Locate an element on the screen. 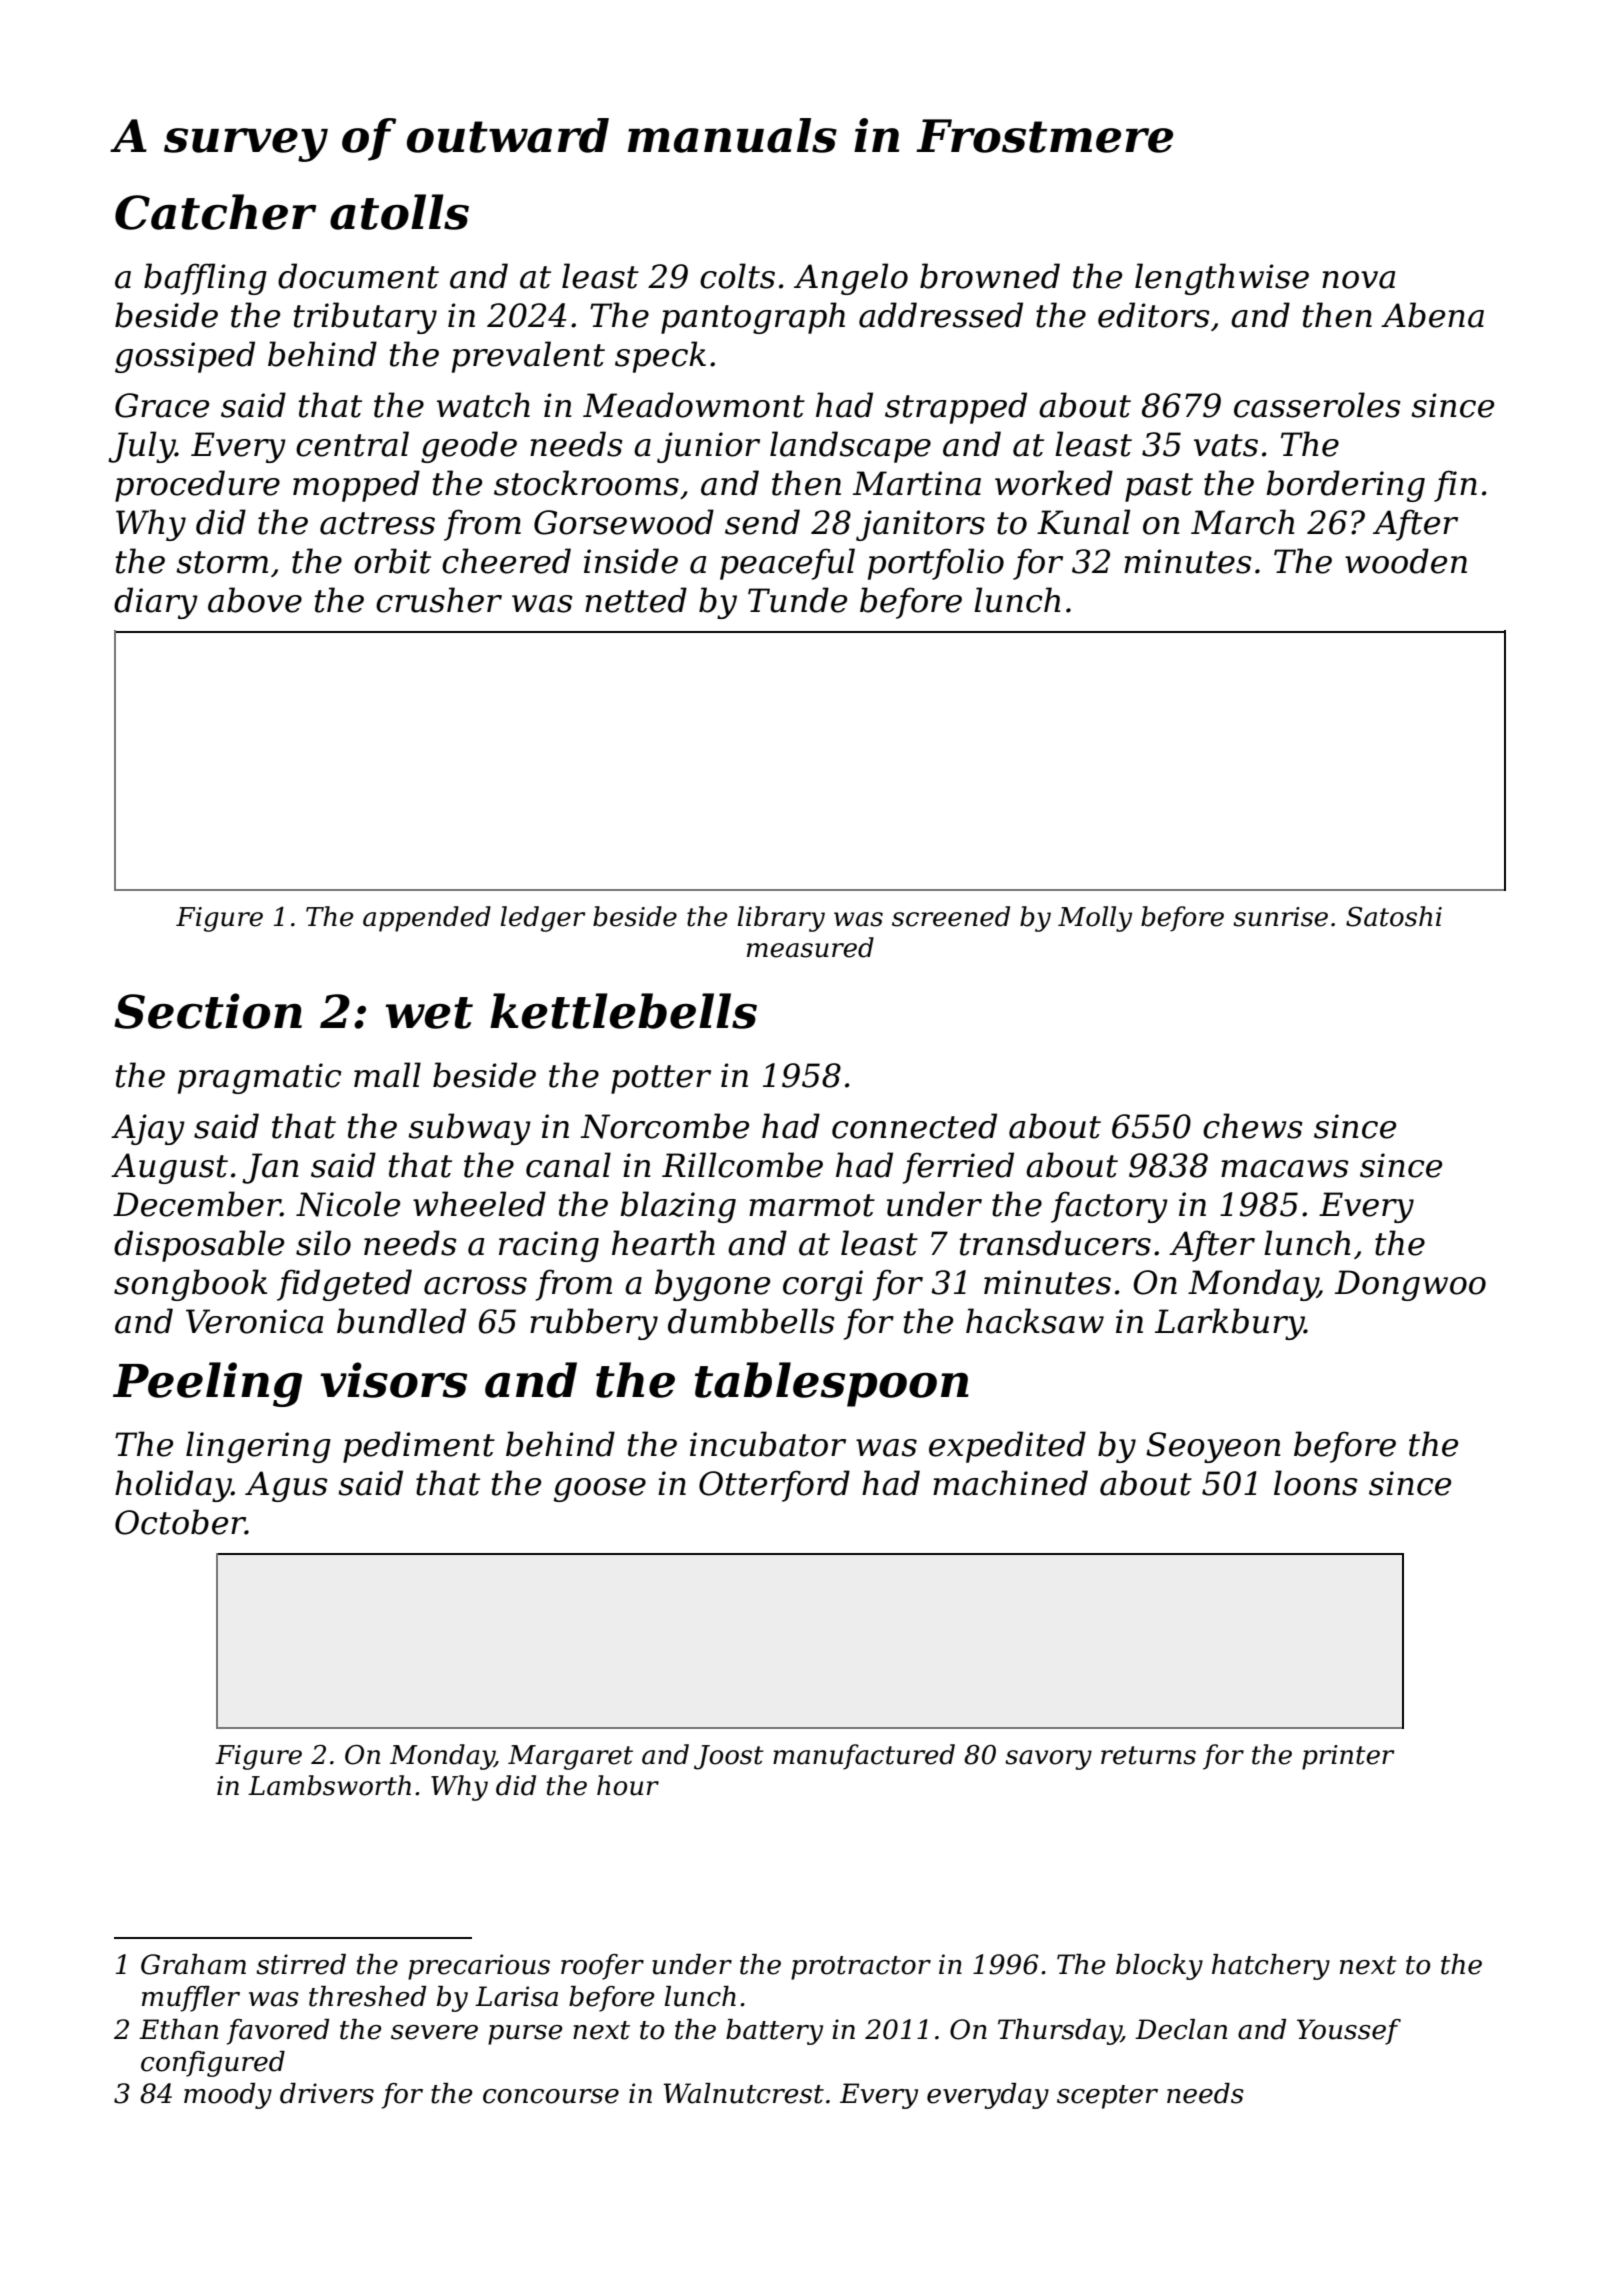 The height and width of the screenshot is (2292, 1620). Section is located at coordinates (208, 1011).
